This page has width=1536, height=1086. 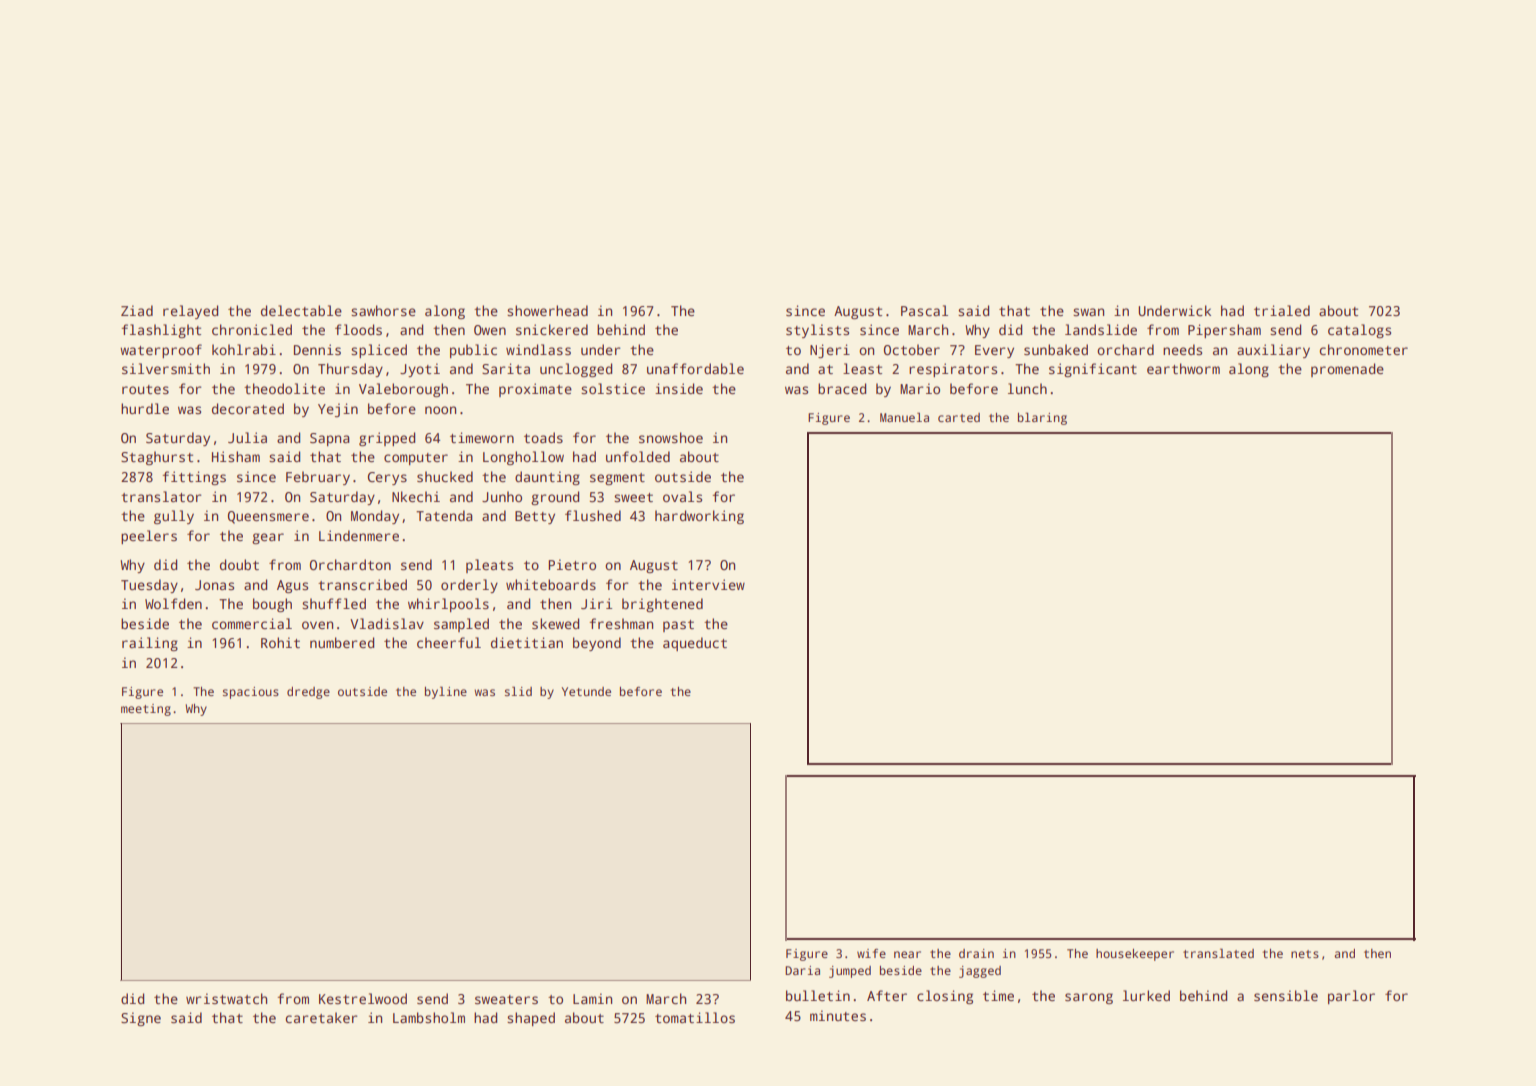 What do you see at coordinates (871, 953) in the page?
I see `wife` at bounding box center [871, 953].
